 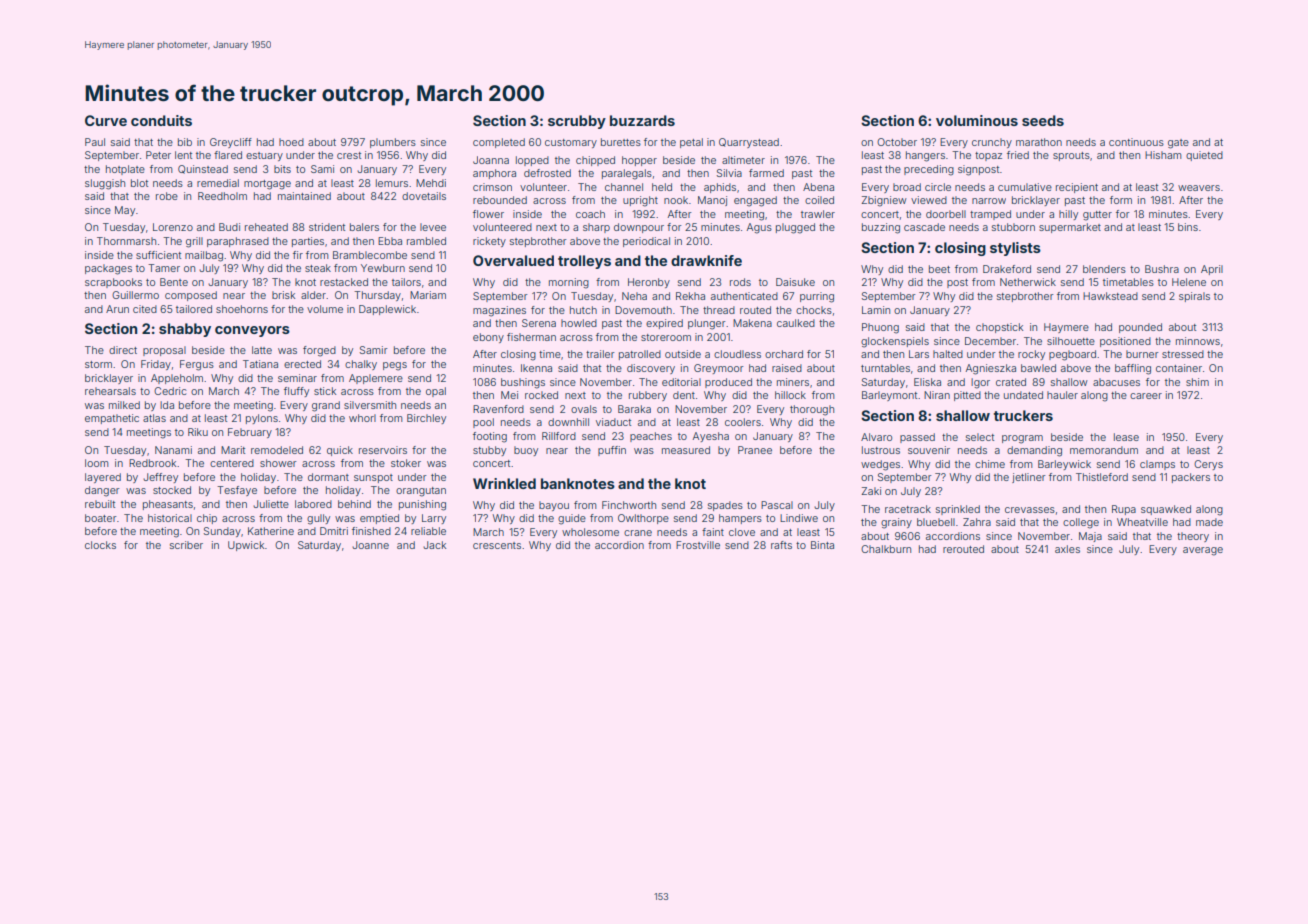 What do you see at coordinates (186, 545) in the screenshot?
I see `scriber` at bounding box center [186, 545].
